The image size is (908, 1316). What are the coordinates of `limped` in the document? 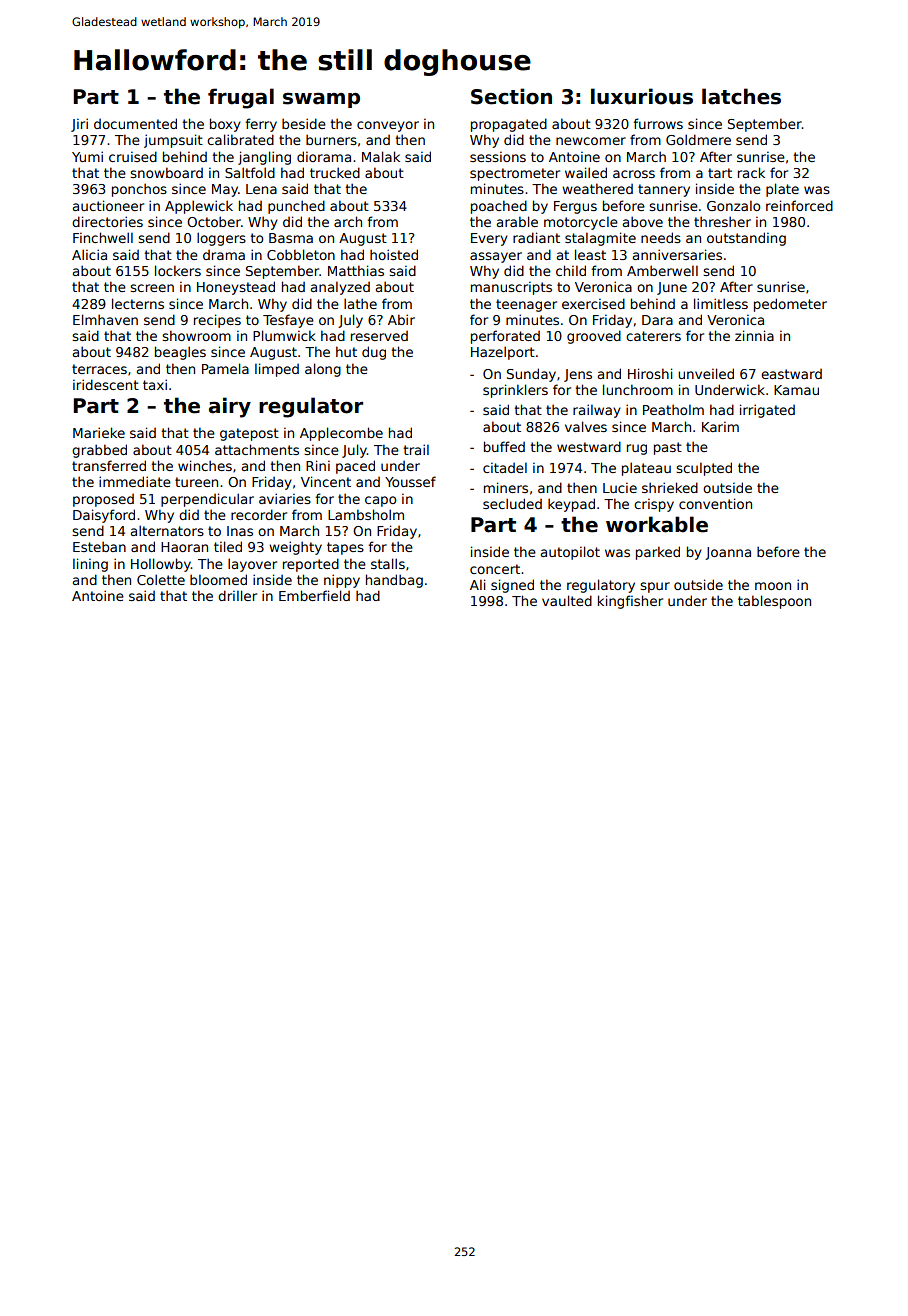 It's located at (277, 370).
